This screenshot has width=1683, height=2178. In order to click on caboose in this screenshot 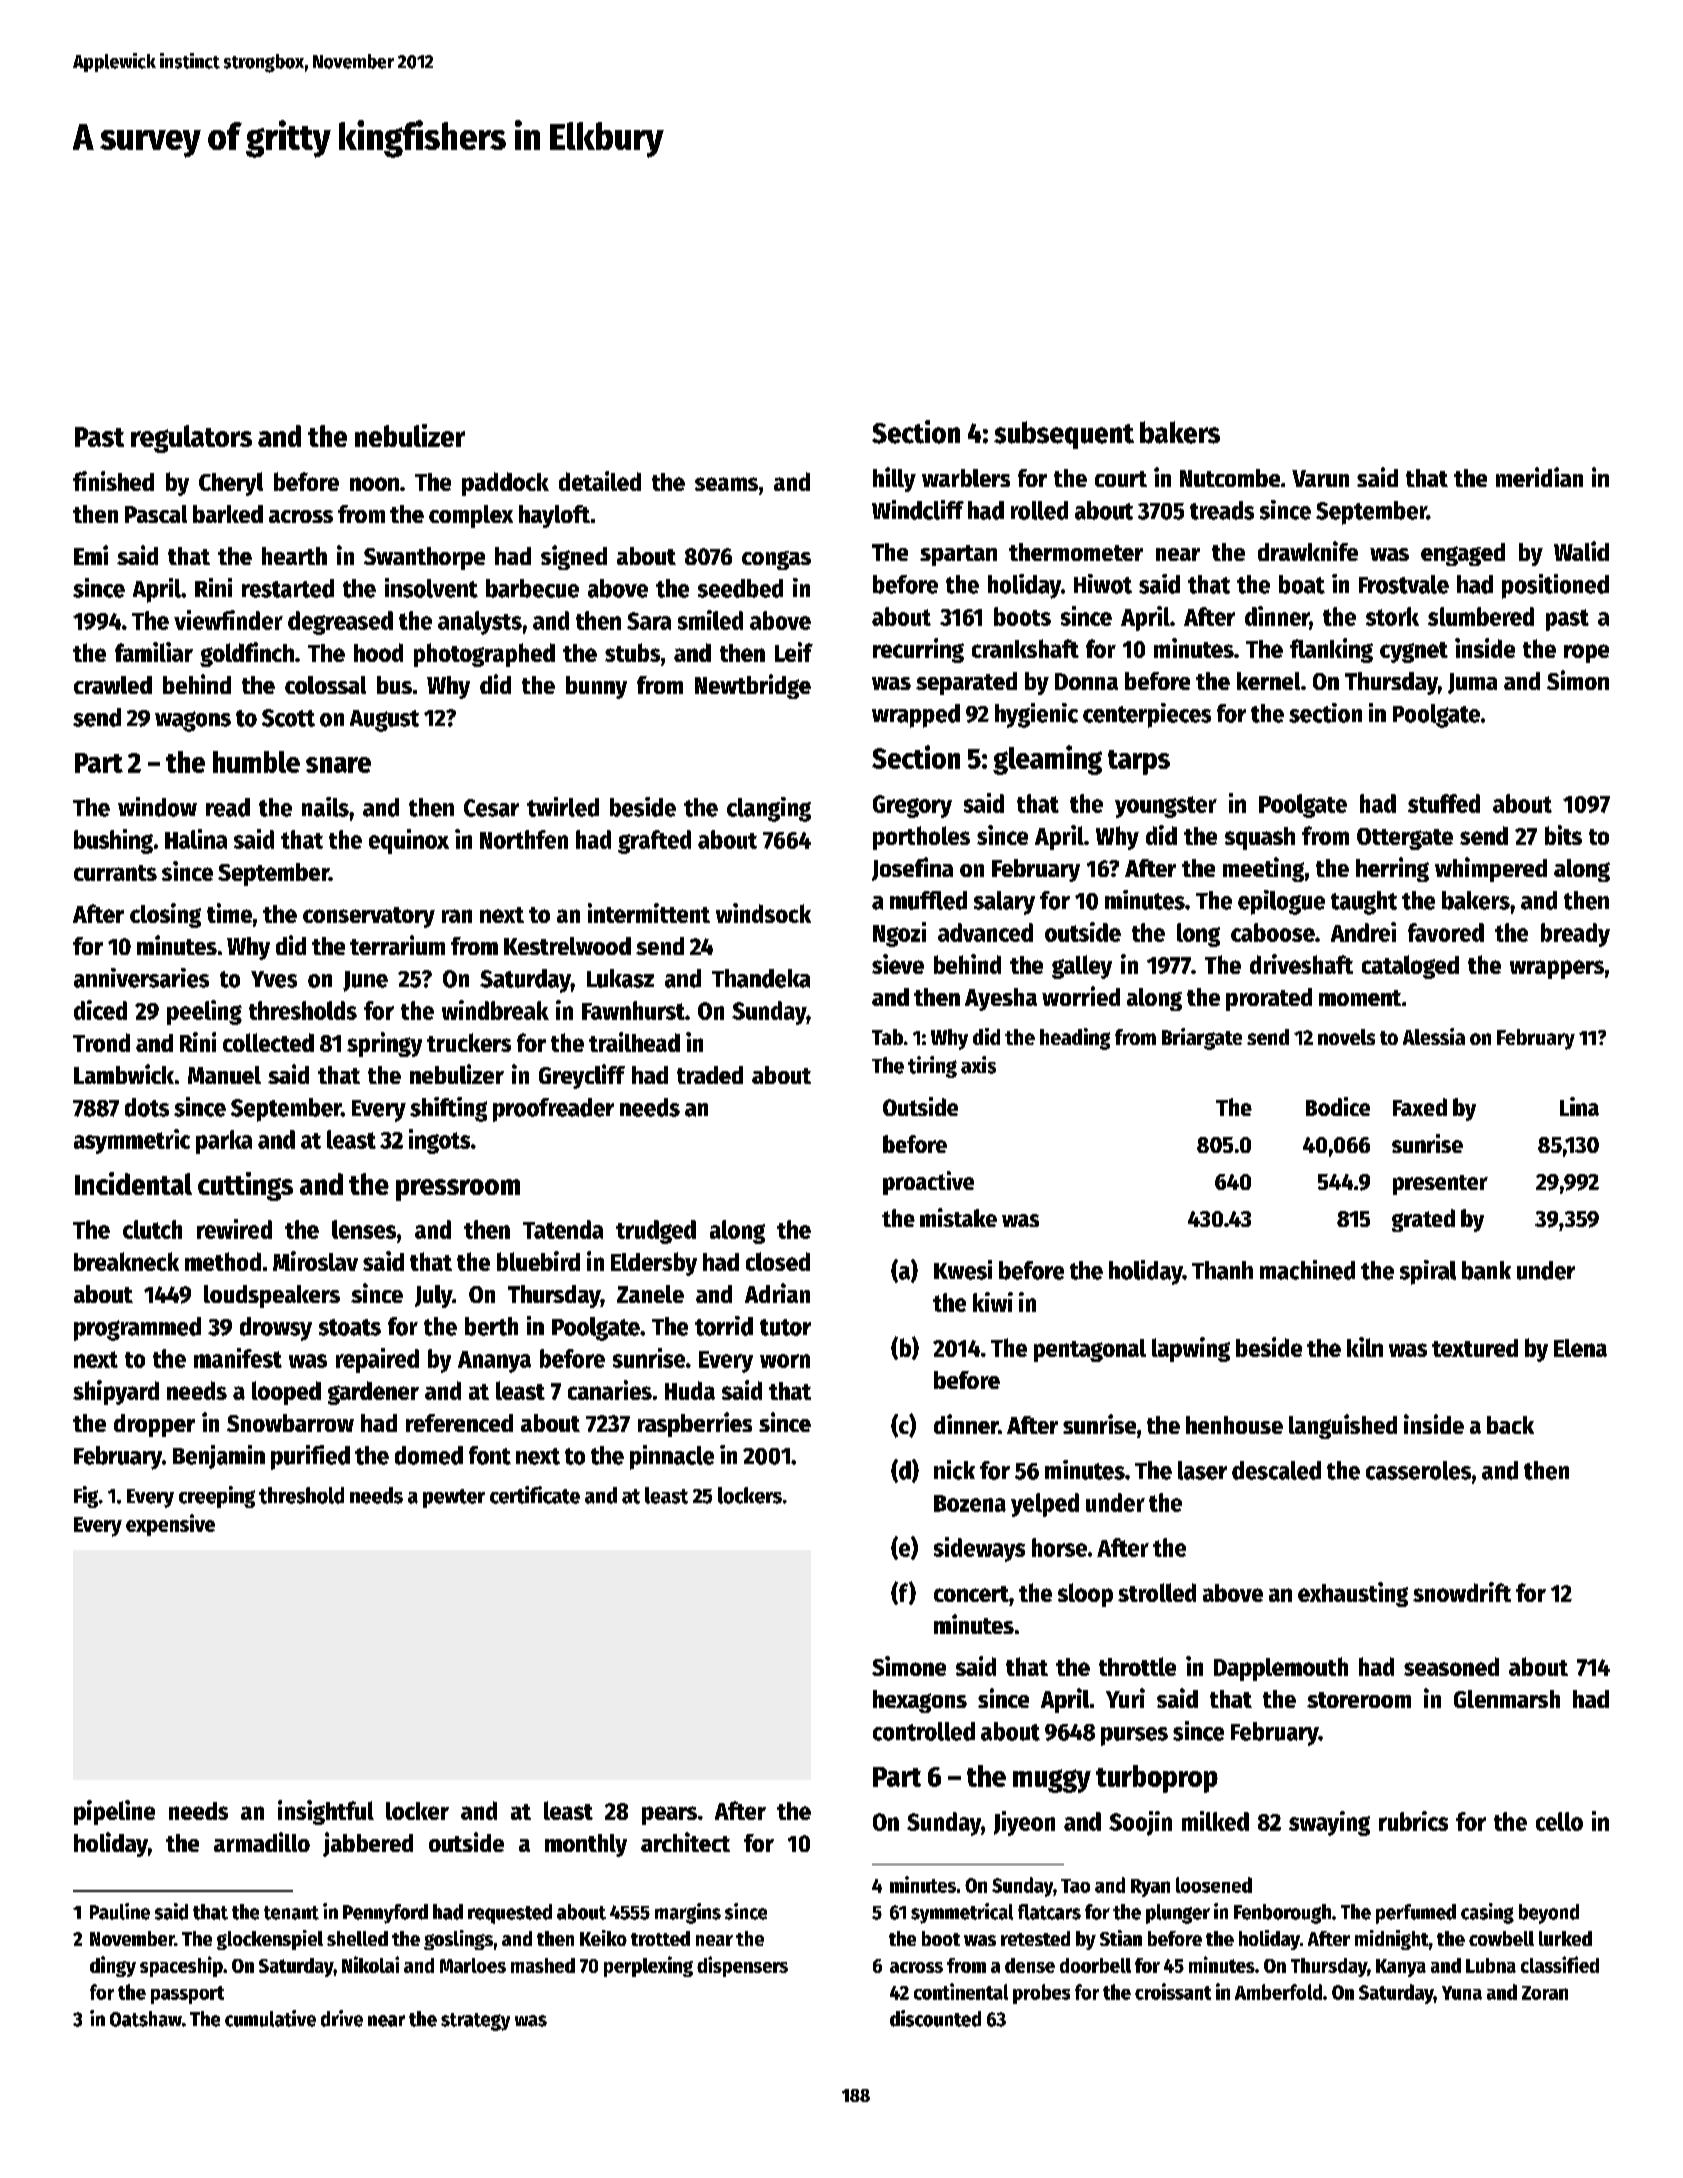, I will do `click(1273, 932)`.
